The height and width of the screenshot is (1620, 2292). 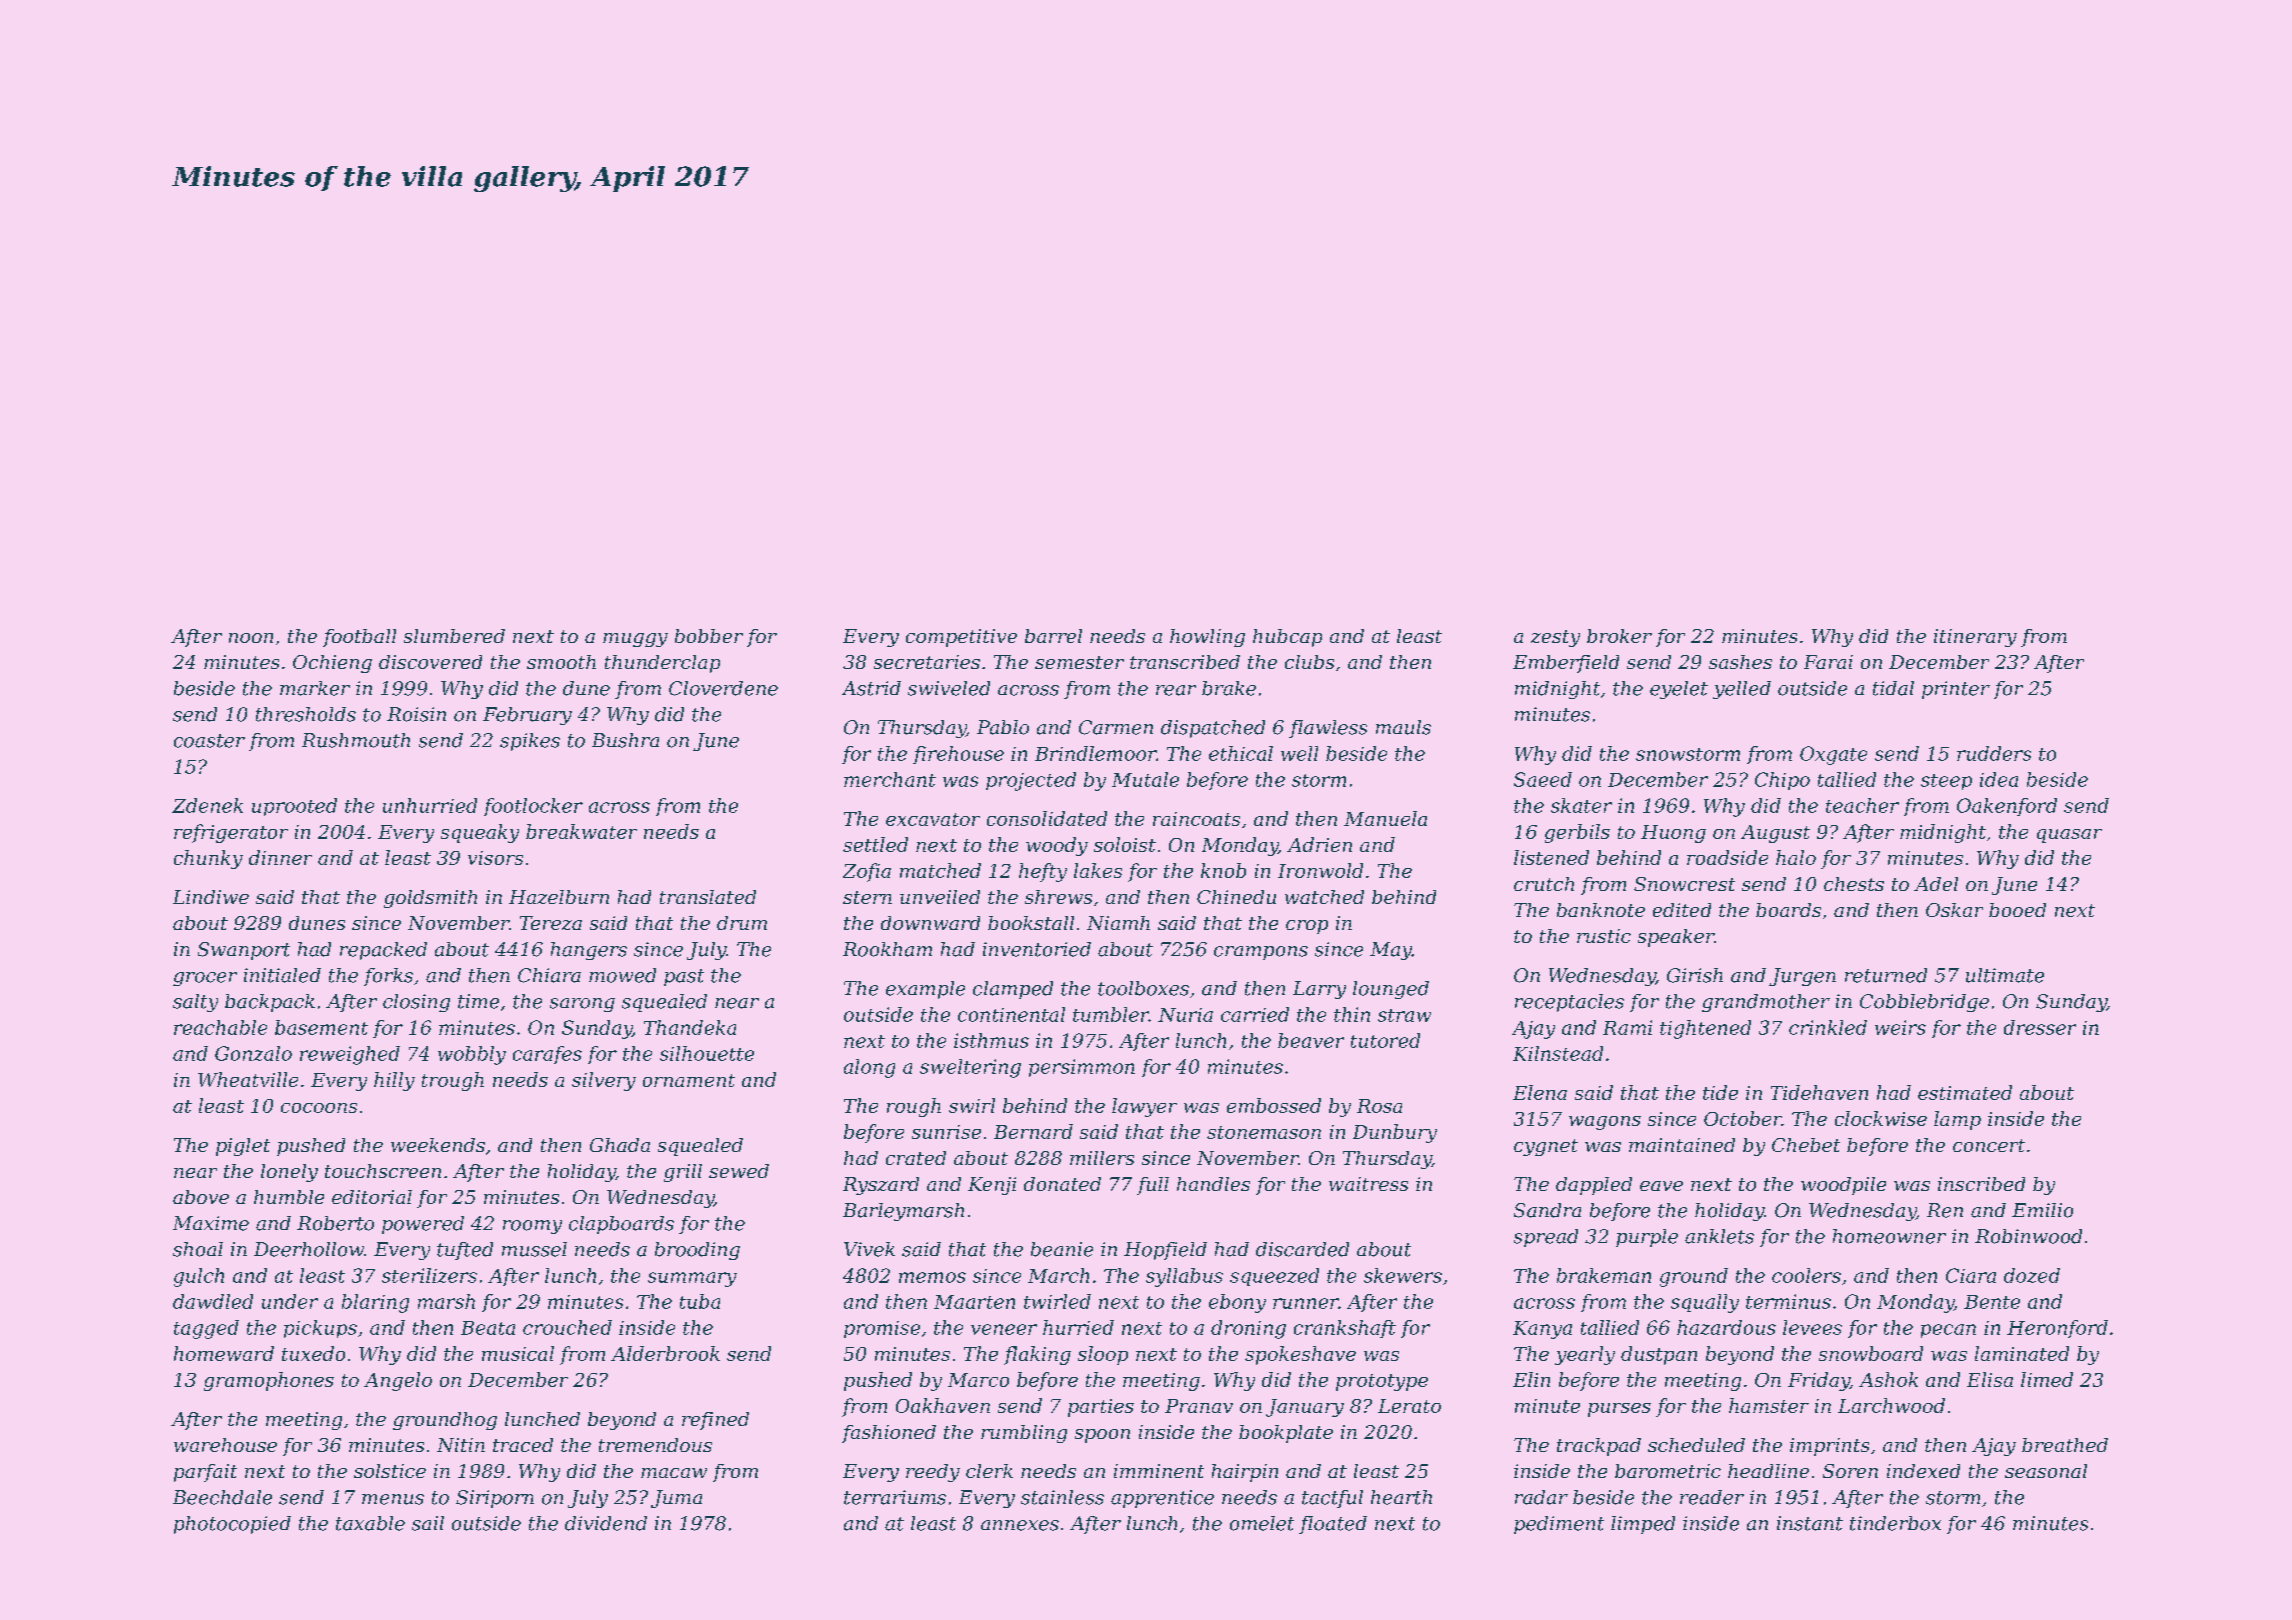 I want to click on waitress, so click(x=1368, y=1184).
